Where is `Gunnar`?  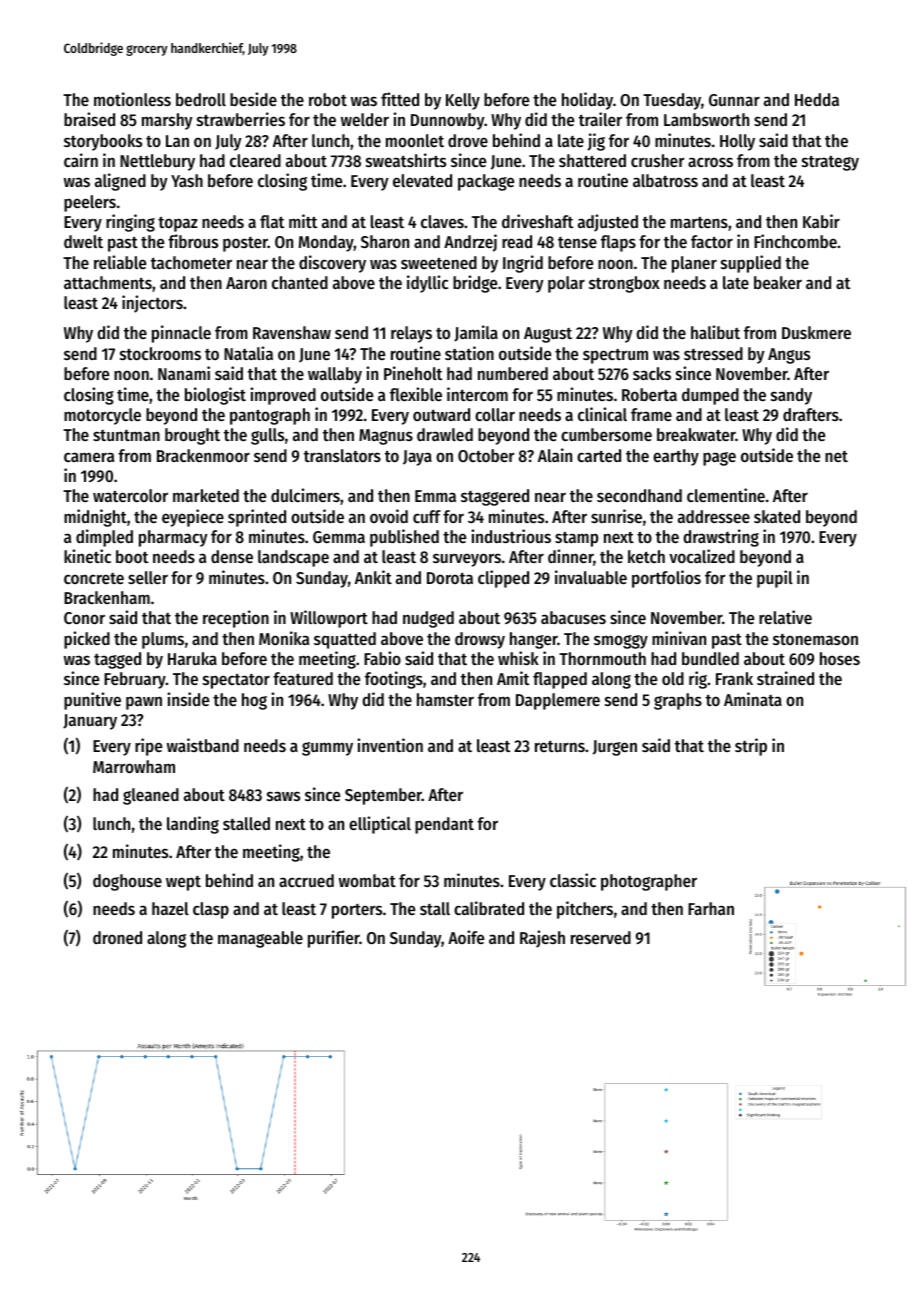 Gunnar is located at coordinates (734, 100).
